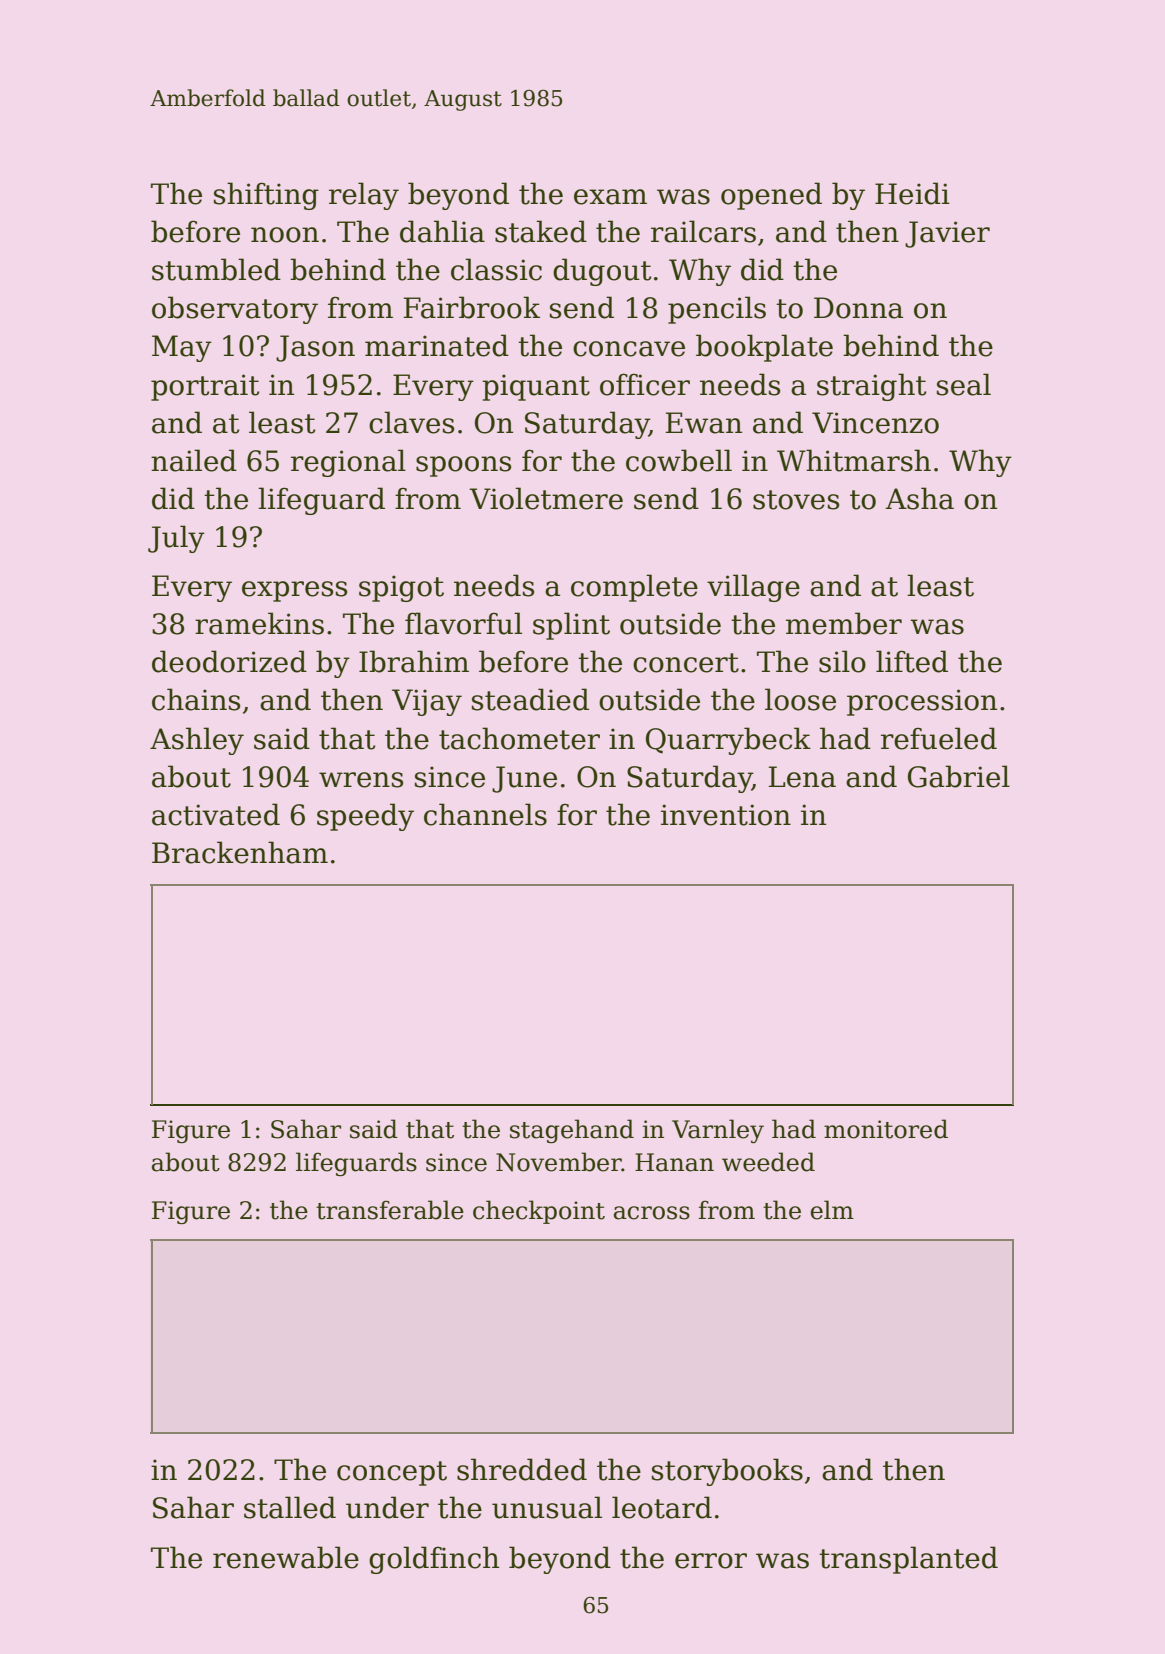  Describe the element at coordinates (216, 269) in the screenshot. I see `stumbled` at that location.
